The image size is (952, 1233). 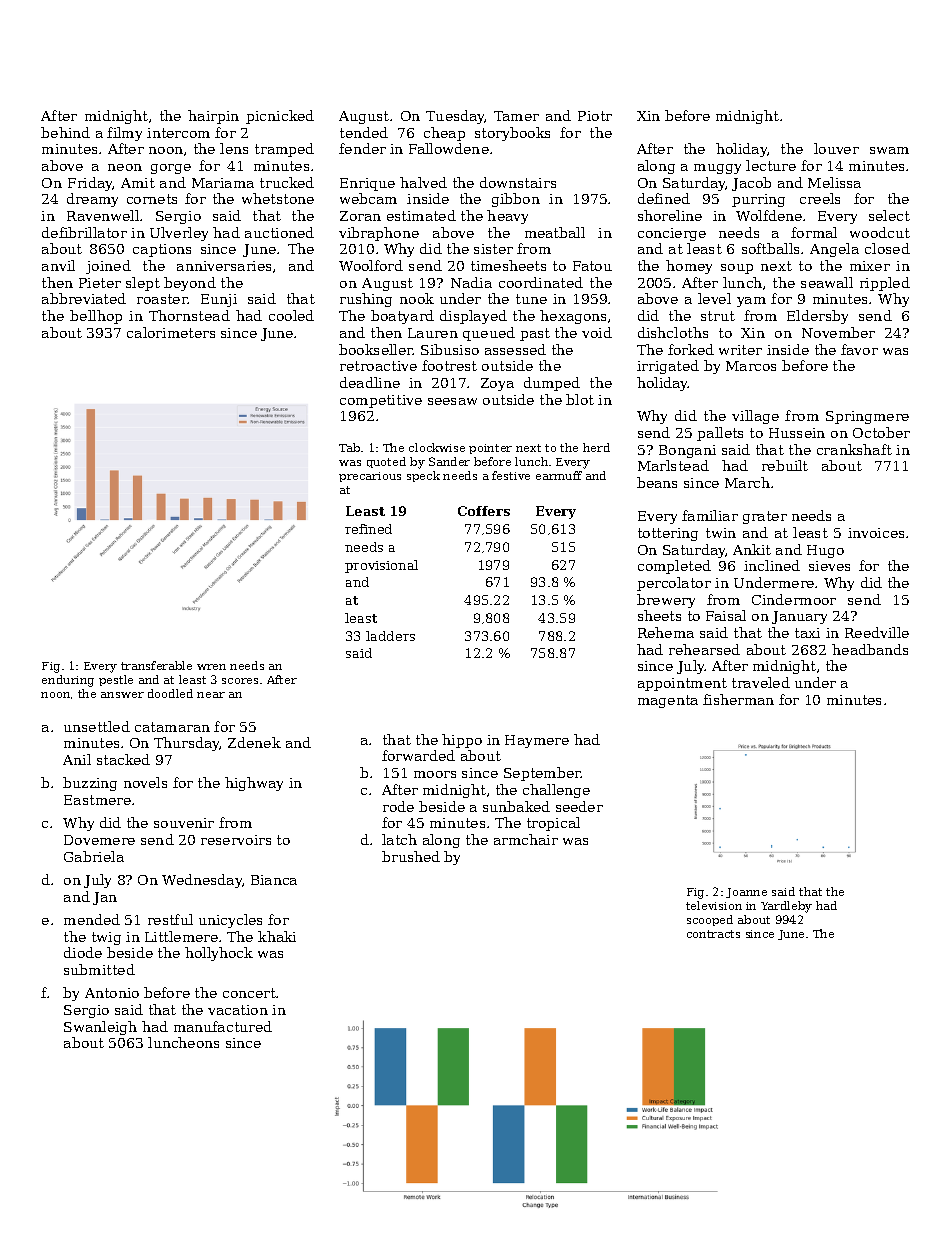 What do you see at coordinates (274, 880) in the document?
I see `Bianca` at bounding box center [274, 880].
